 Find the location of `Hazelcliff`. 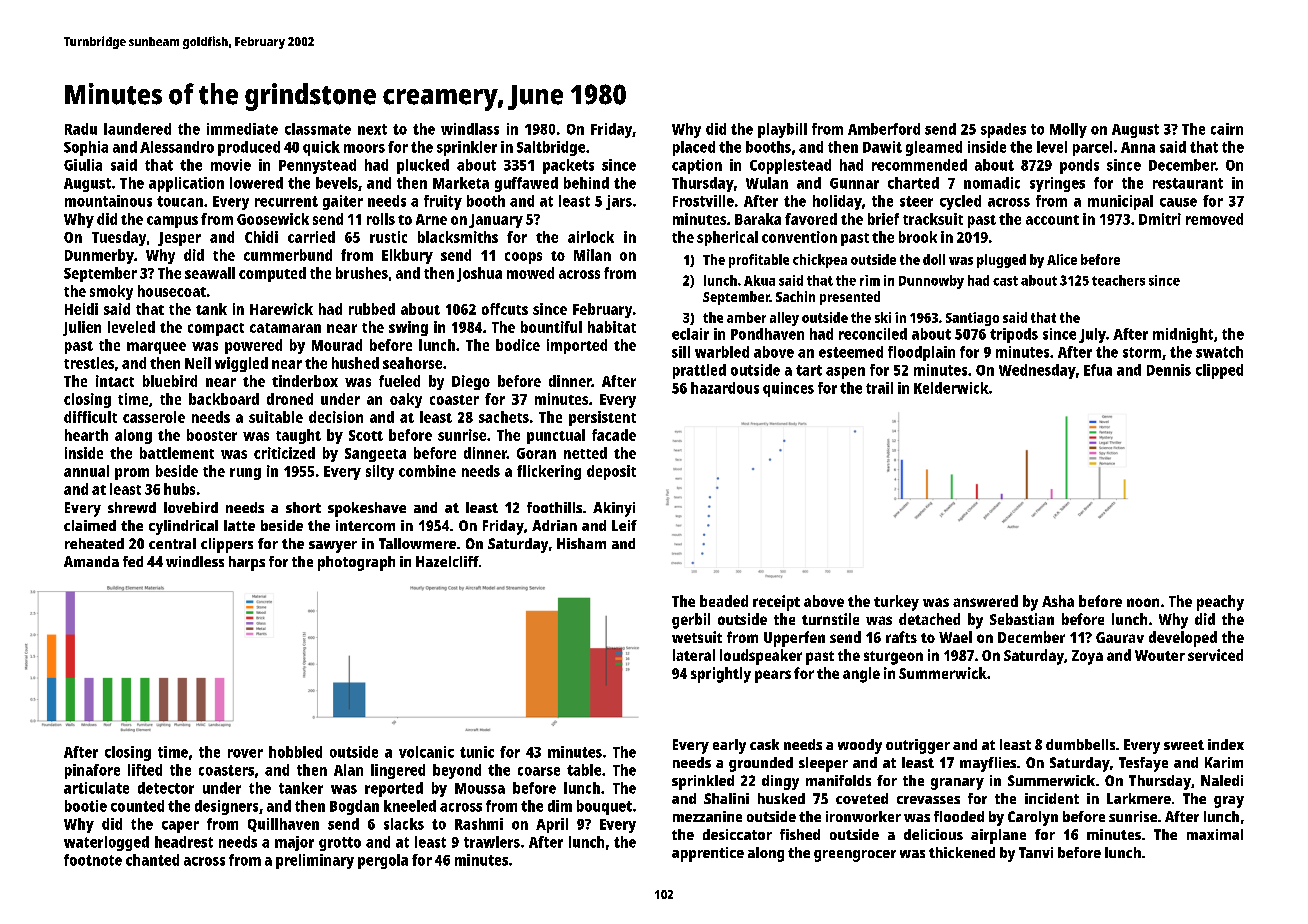

Hazelcliff is located at coordinates (447, 561).
